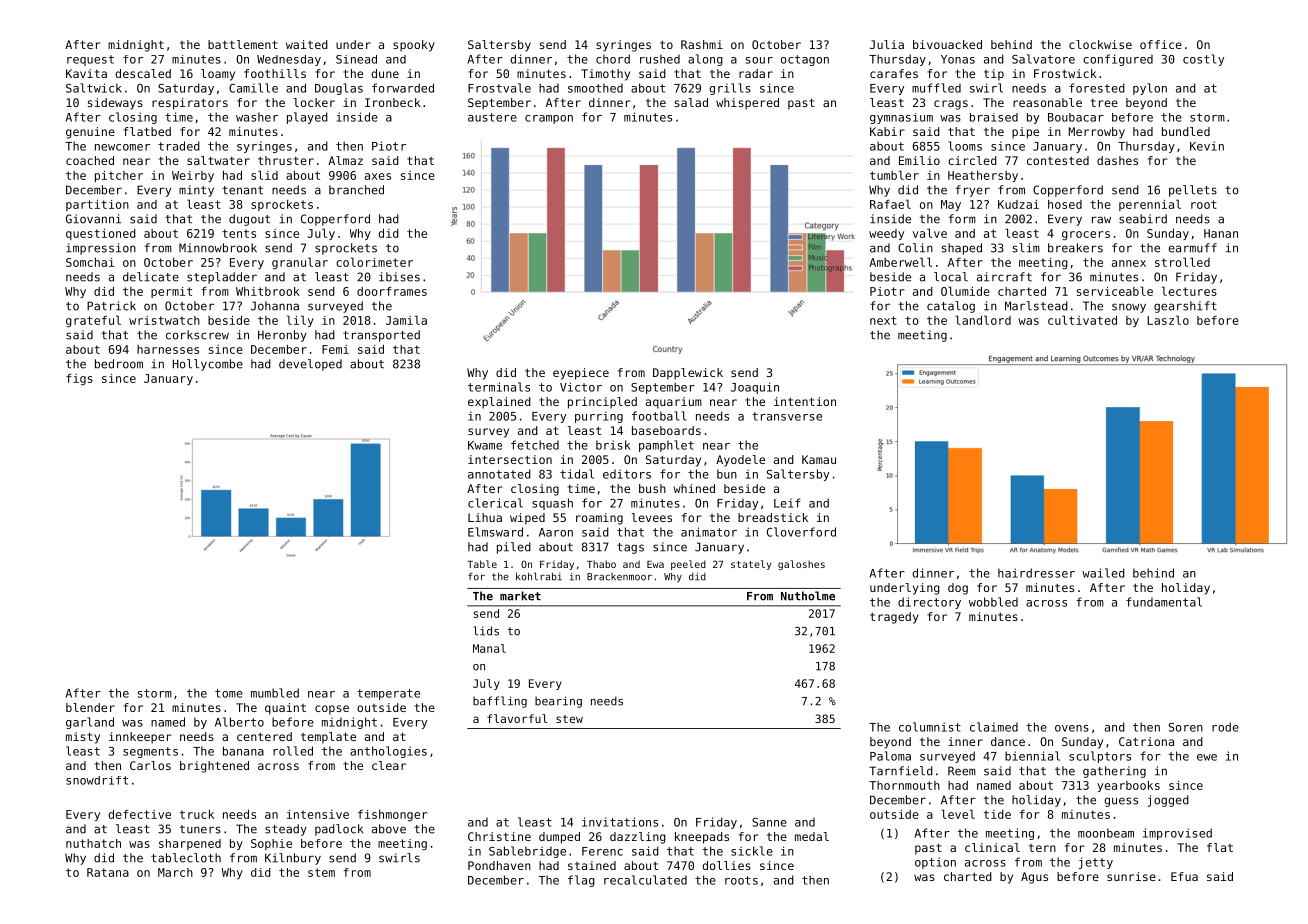 This page has height=924, width=1308. Describe the element at coordinates (1058, 160) in the page. I see `contested` at that location.
